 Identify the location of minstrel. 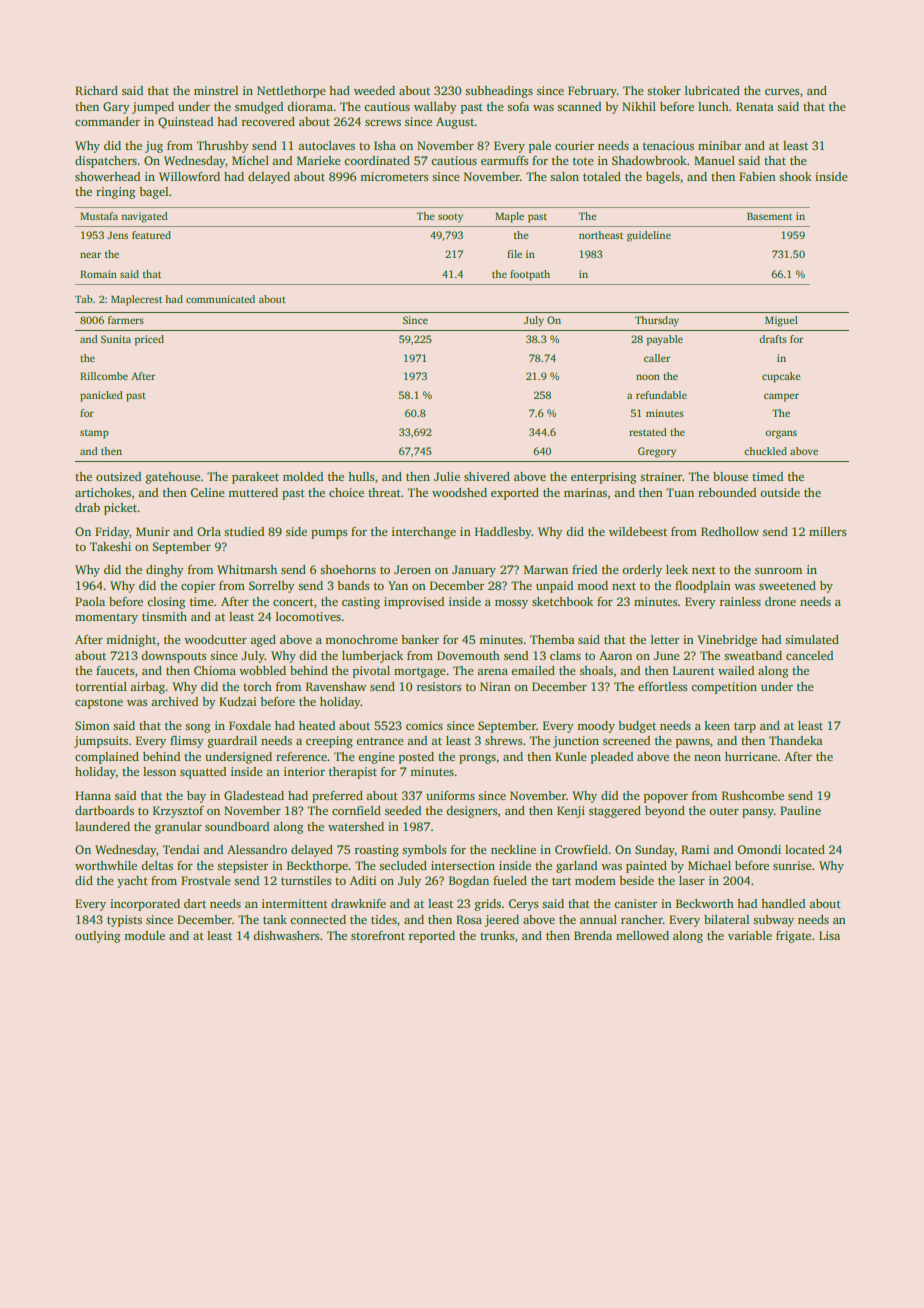
(216, 90).
